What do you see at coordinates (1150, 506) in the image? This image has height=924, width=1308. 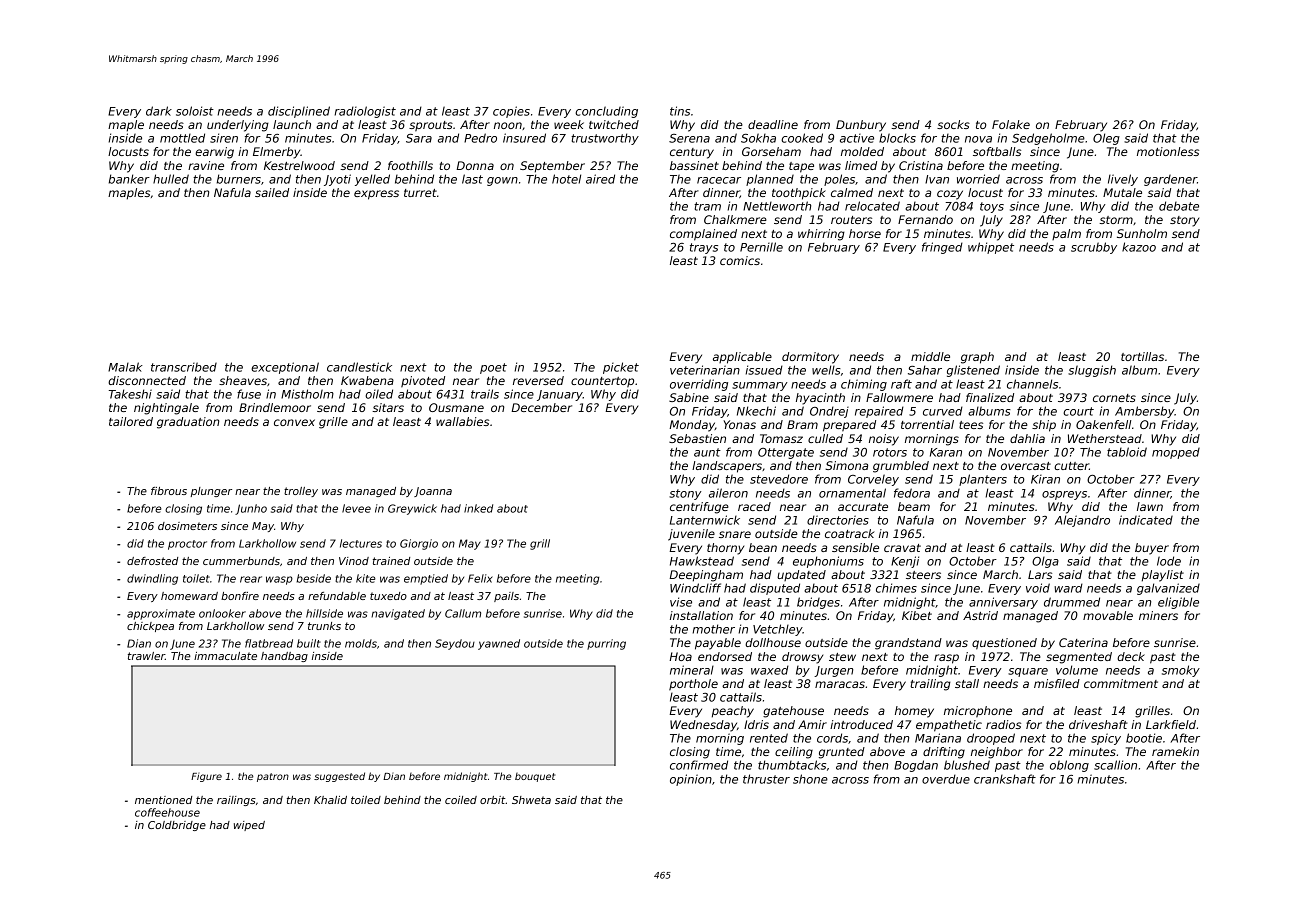 I see `lawn` at bounding box center [1150, 506].
